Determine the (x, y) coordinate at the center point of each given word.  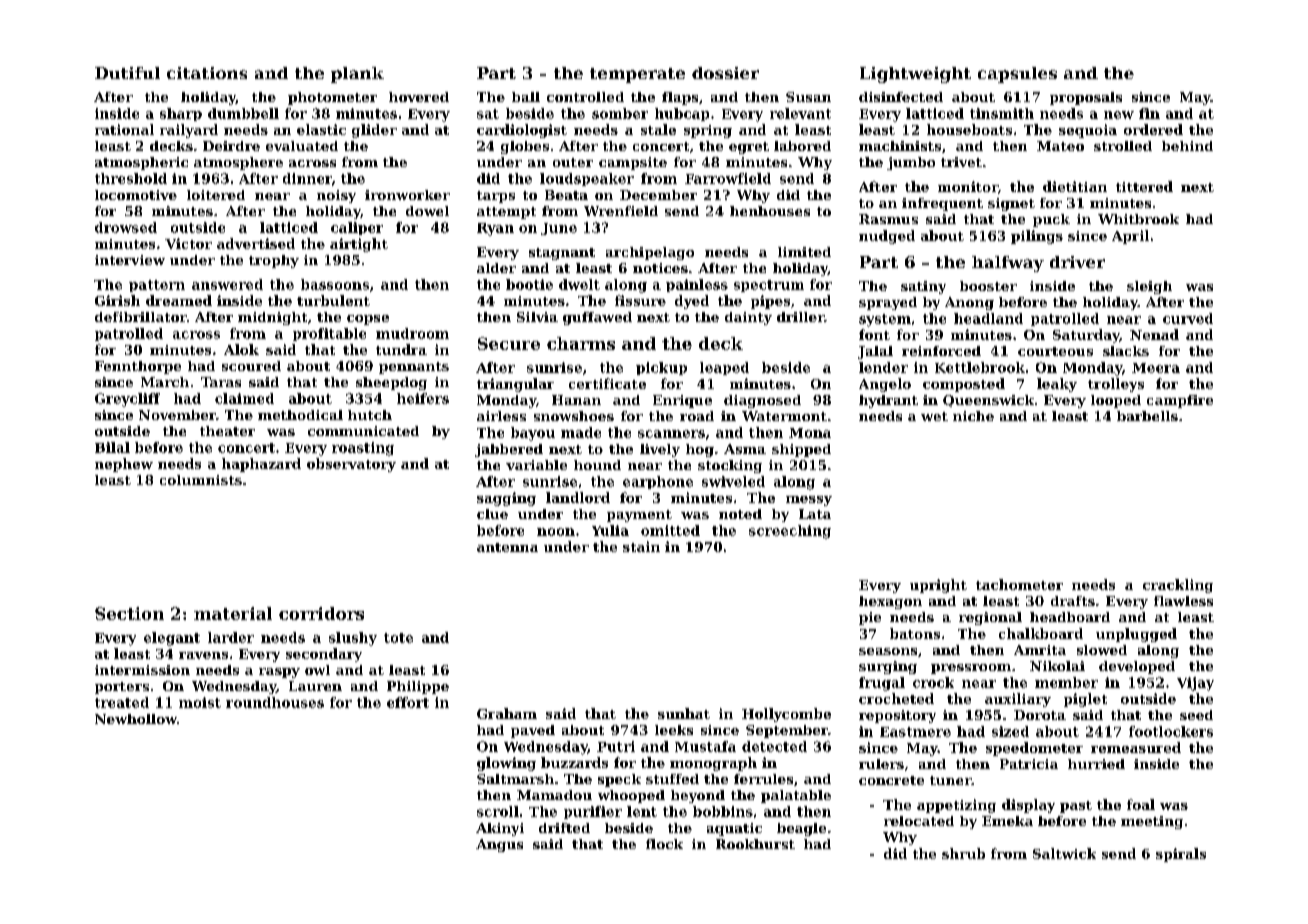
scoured (251, 366)
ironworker (407, 195)
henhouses (770, 211)
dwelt (579, 284)
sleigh (1149, 287)
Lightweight (915, 75)
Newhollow (136, 719)
